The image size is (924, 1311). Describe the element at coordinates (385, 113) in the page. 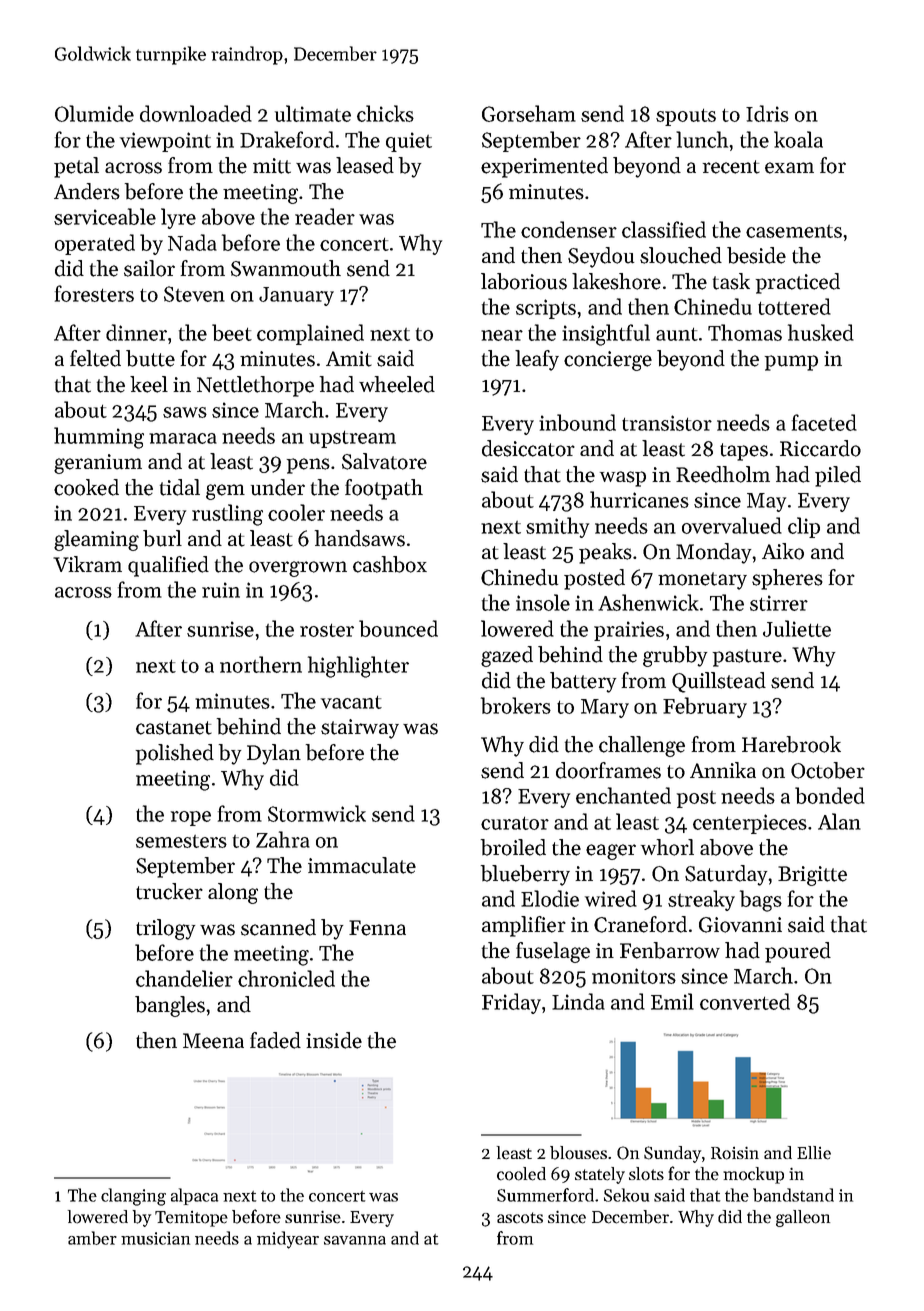

I see `chicks` at that location.
